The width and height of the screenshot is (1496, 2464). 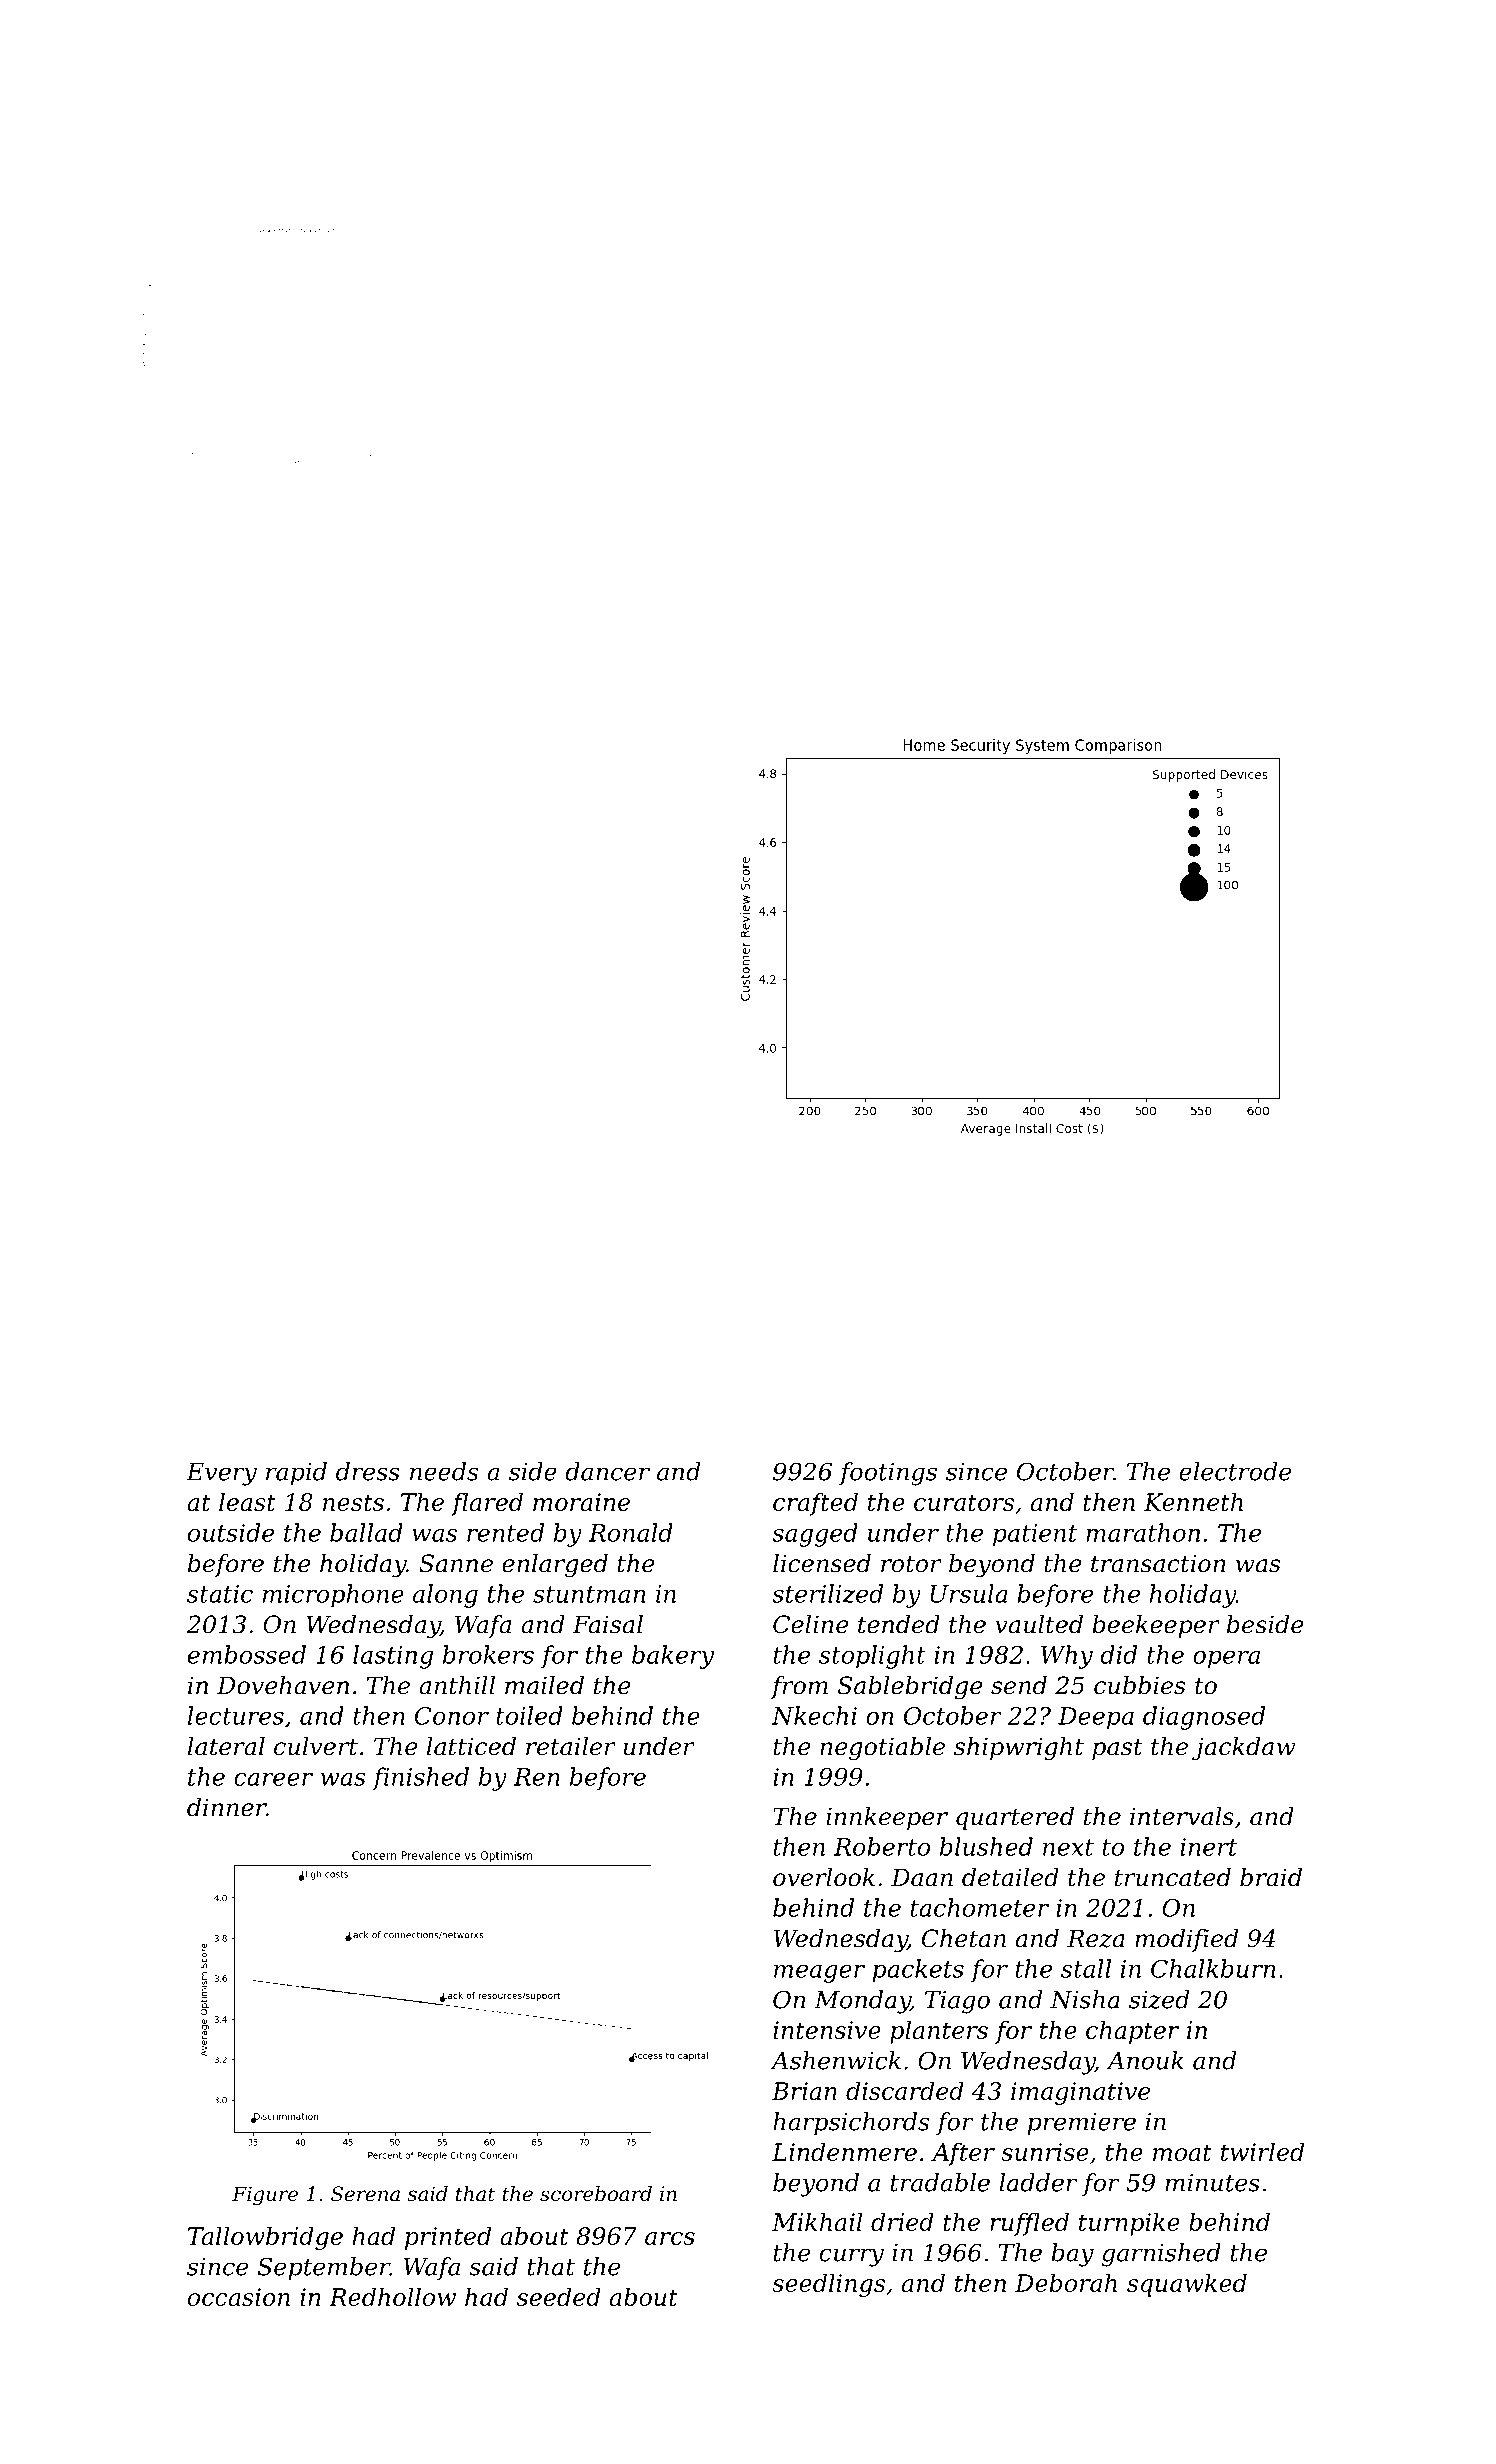 I want to click on Serena, so click(x=365, y=2194).
